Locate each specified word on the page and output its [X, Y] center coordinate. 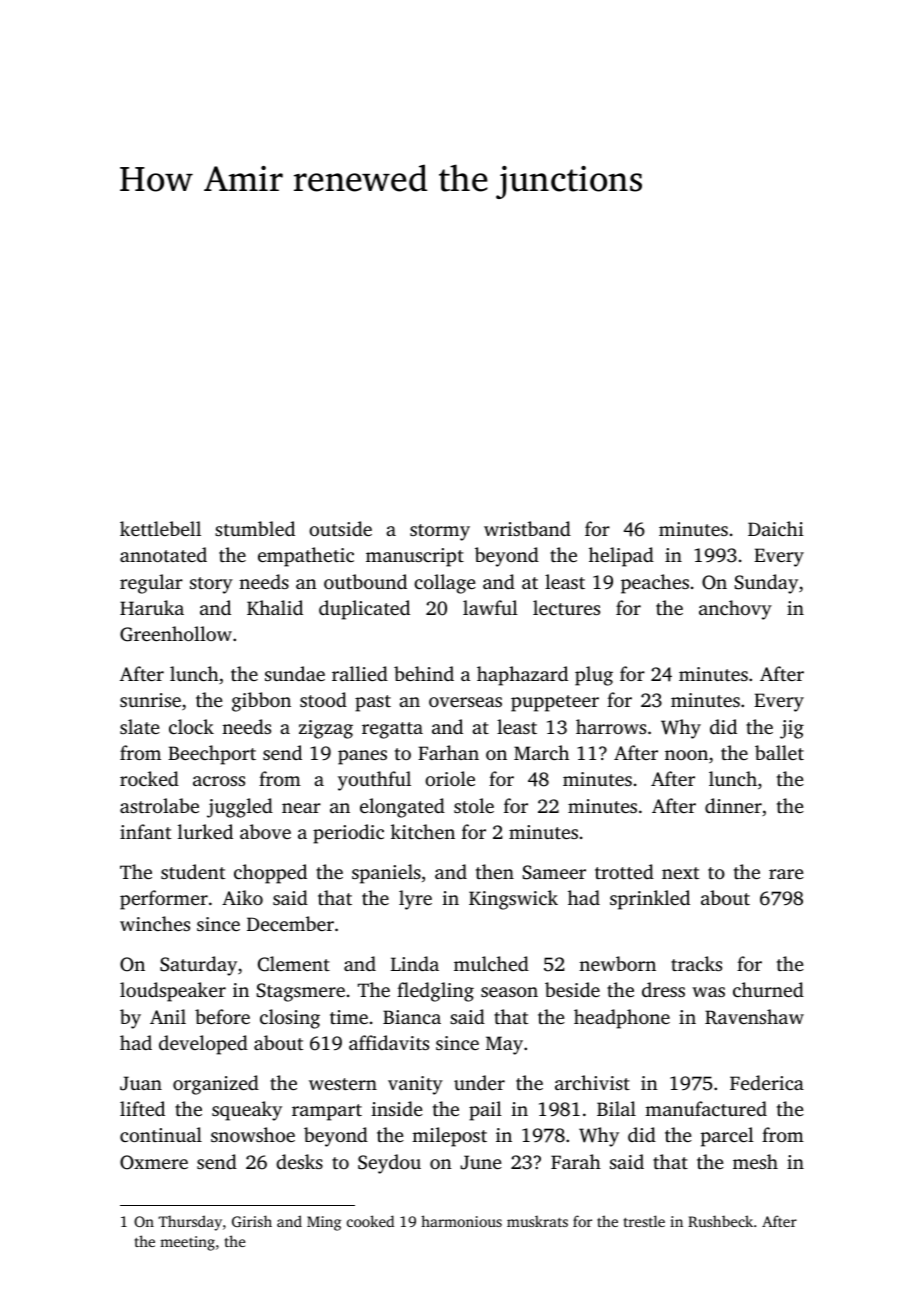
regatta [392, 730]
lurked [205, 831]
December [290, 923]
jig [792, 729]
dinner [733, 805]
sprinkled [650, 900]
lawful [490, 607]
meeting [187, 1243]
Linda [415, 963]
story [211, 585]
